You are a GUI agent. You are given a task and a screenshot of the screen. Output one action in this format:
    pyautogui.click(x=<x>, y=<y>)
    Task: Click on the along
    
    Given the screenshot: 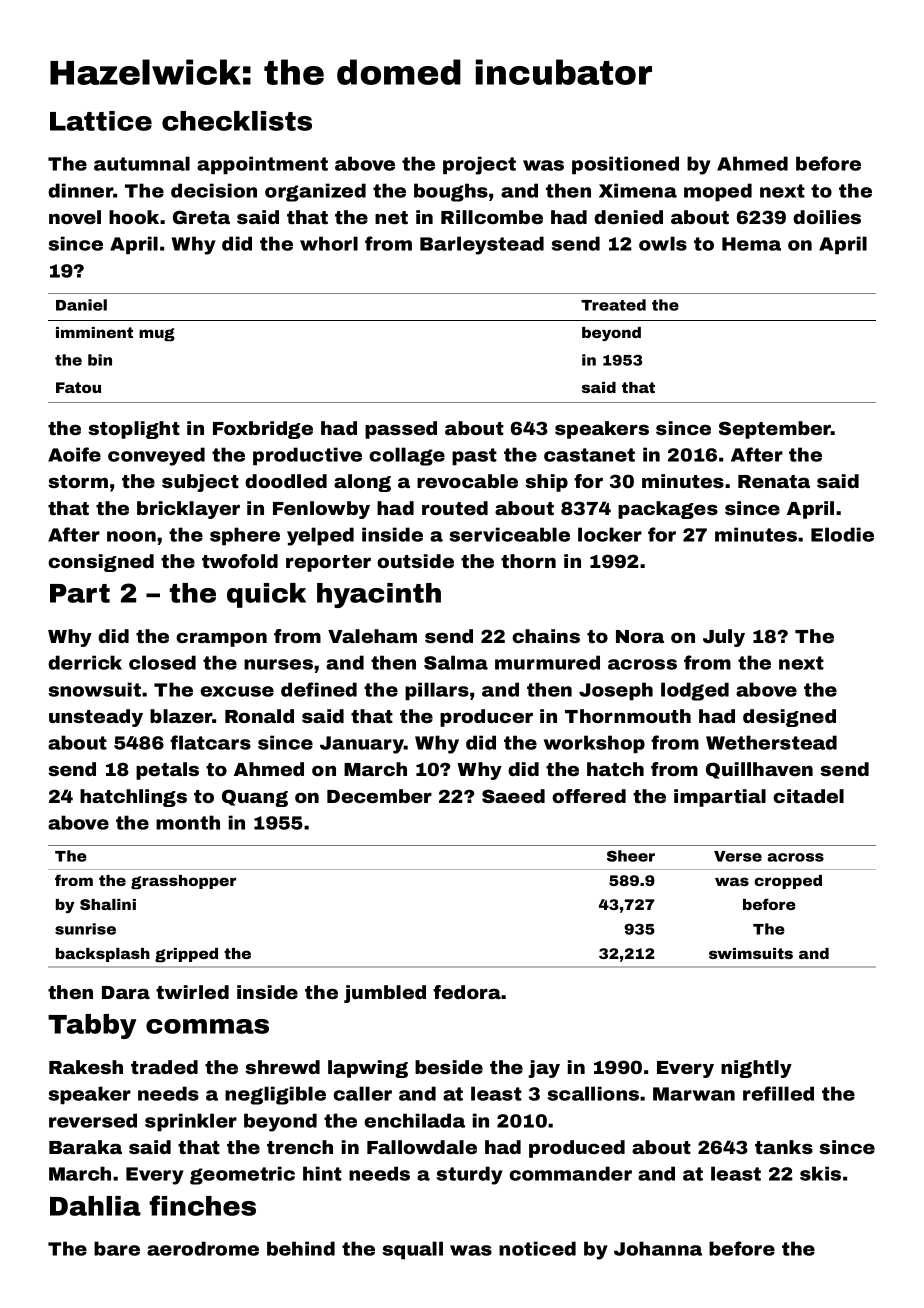 What is the action you would take?
    pyautogui.click(x=362, y=483)
